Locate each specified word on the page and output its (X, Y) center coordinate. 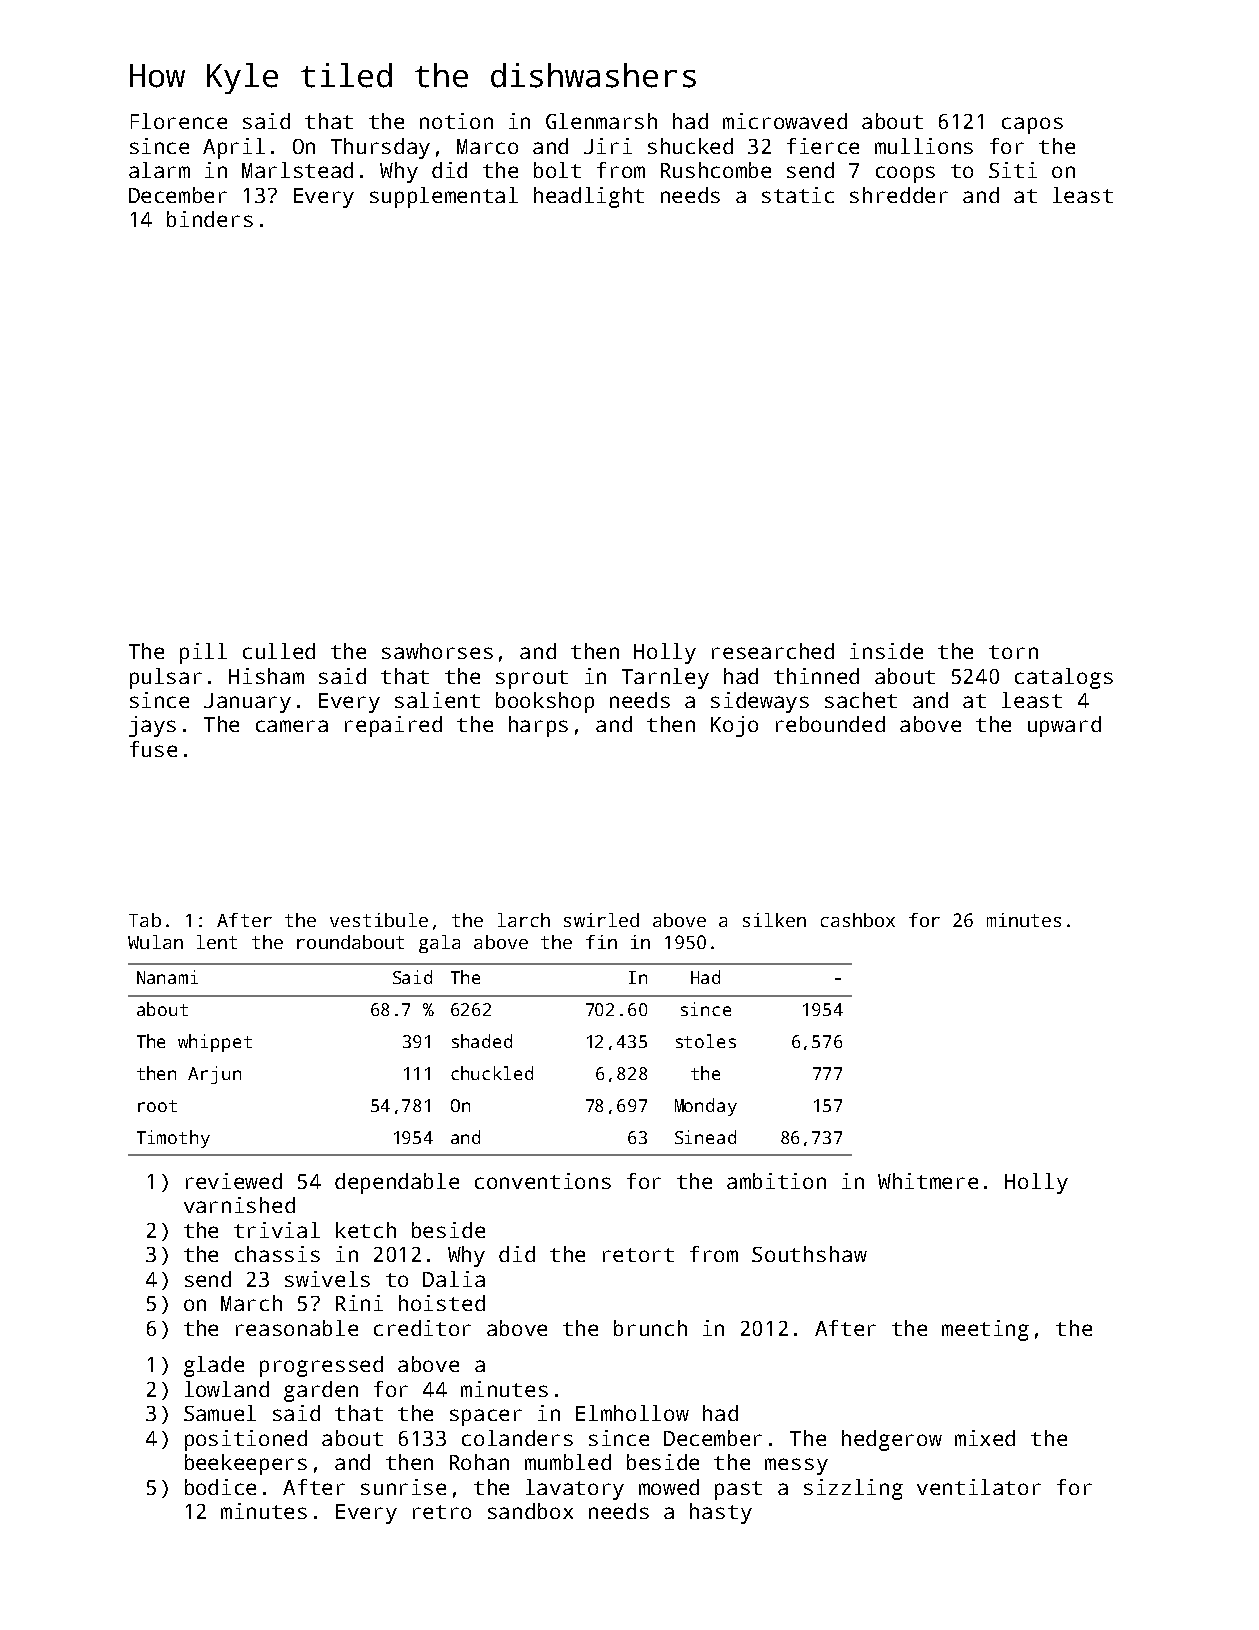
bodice (220, 1487)
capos (1032, 125)
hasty (721, 1513)
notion (456, 121)
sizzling (853, 1489)
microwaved (785, 121)
